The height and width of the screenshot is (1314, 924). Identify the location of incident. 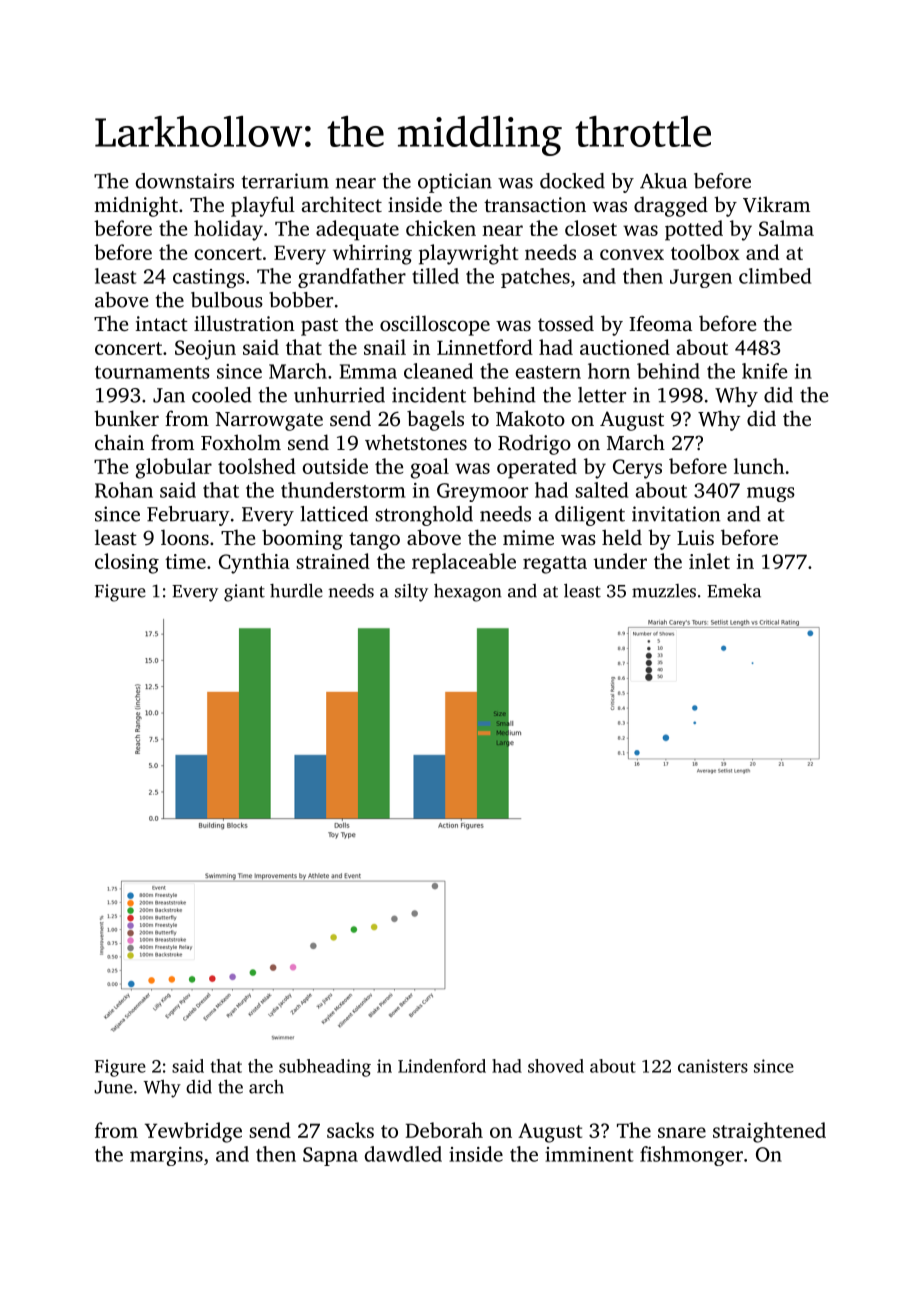
(429, 395).
